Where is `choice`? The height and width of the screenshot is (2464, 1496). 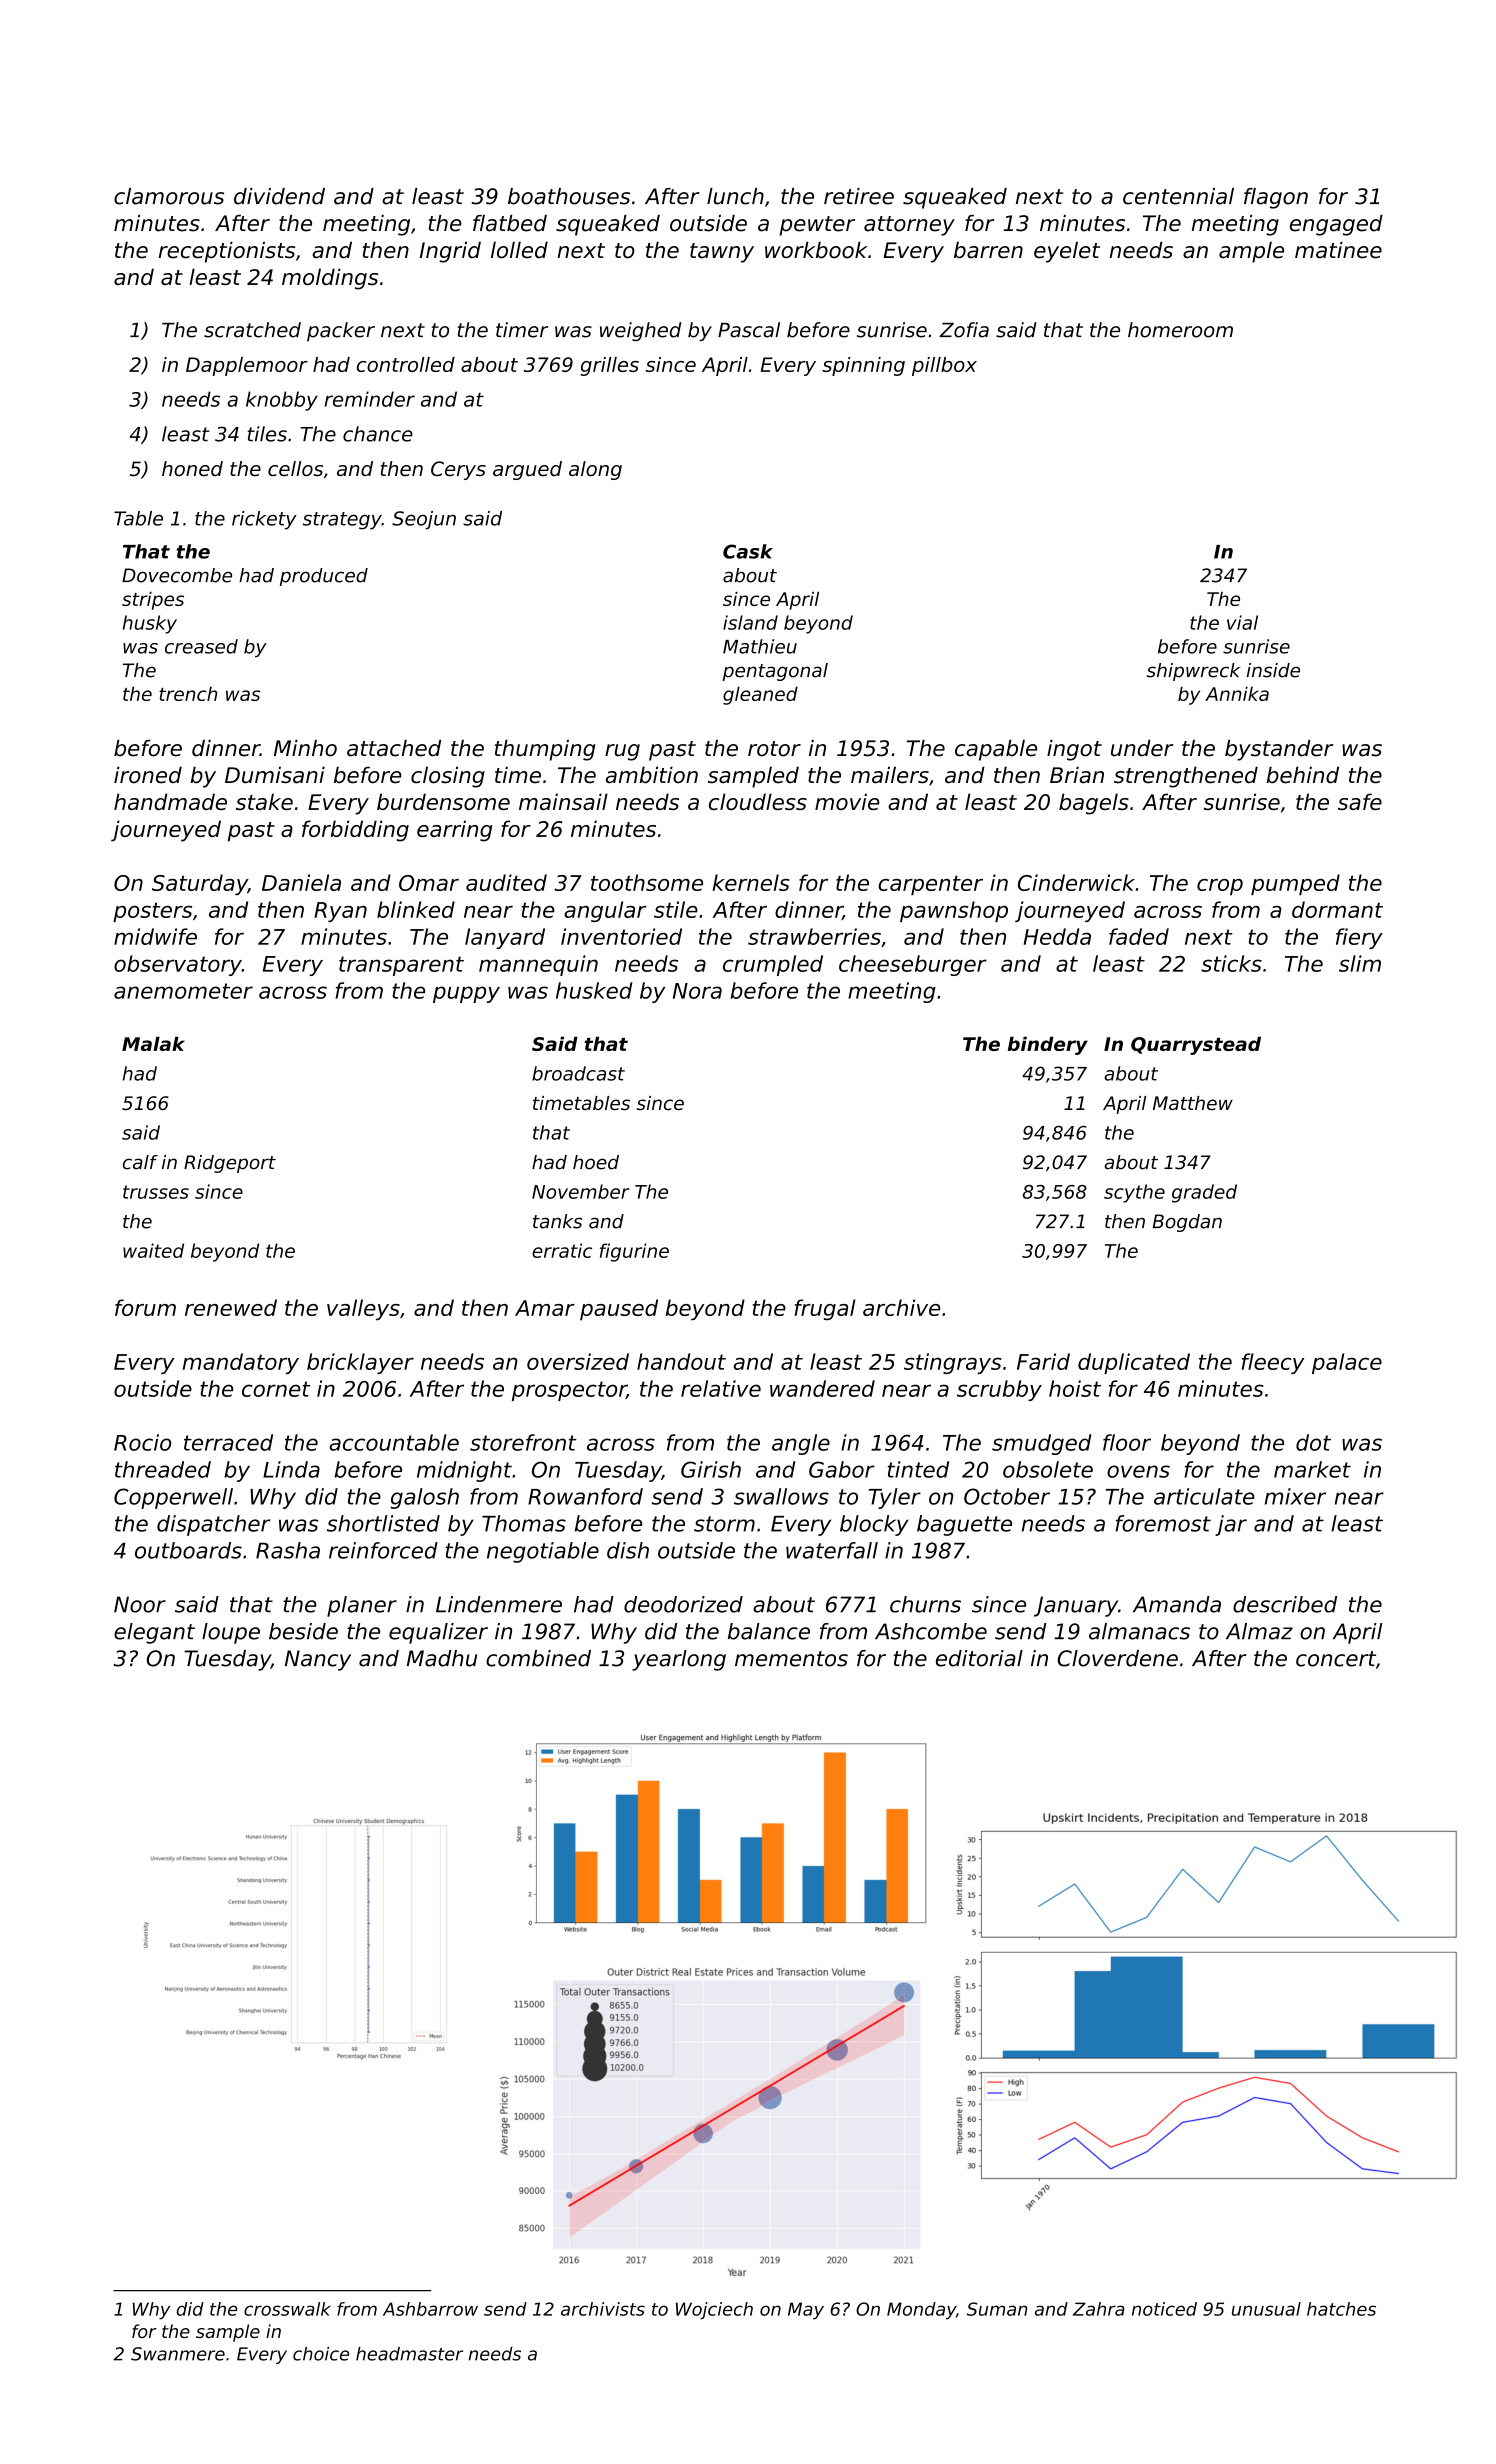 choice is located at coordinates (321, 2354).
